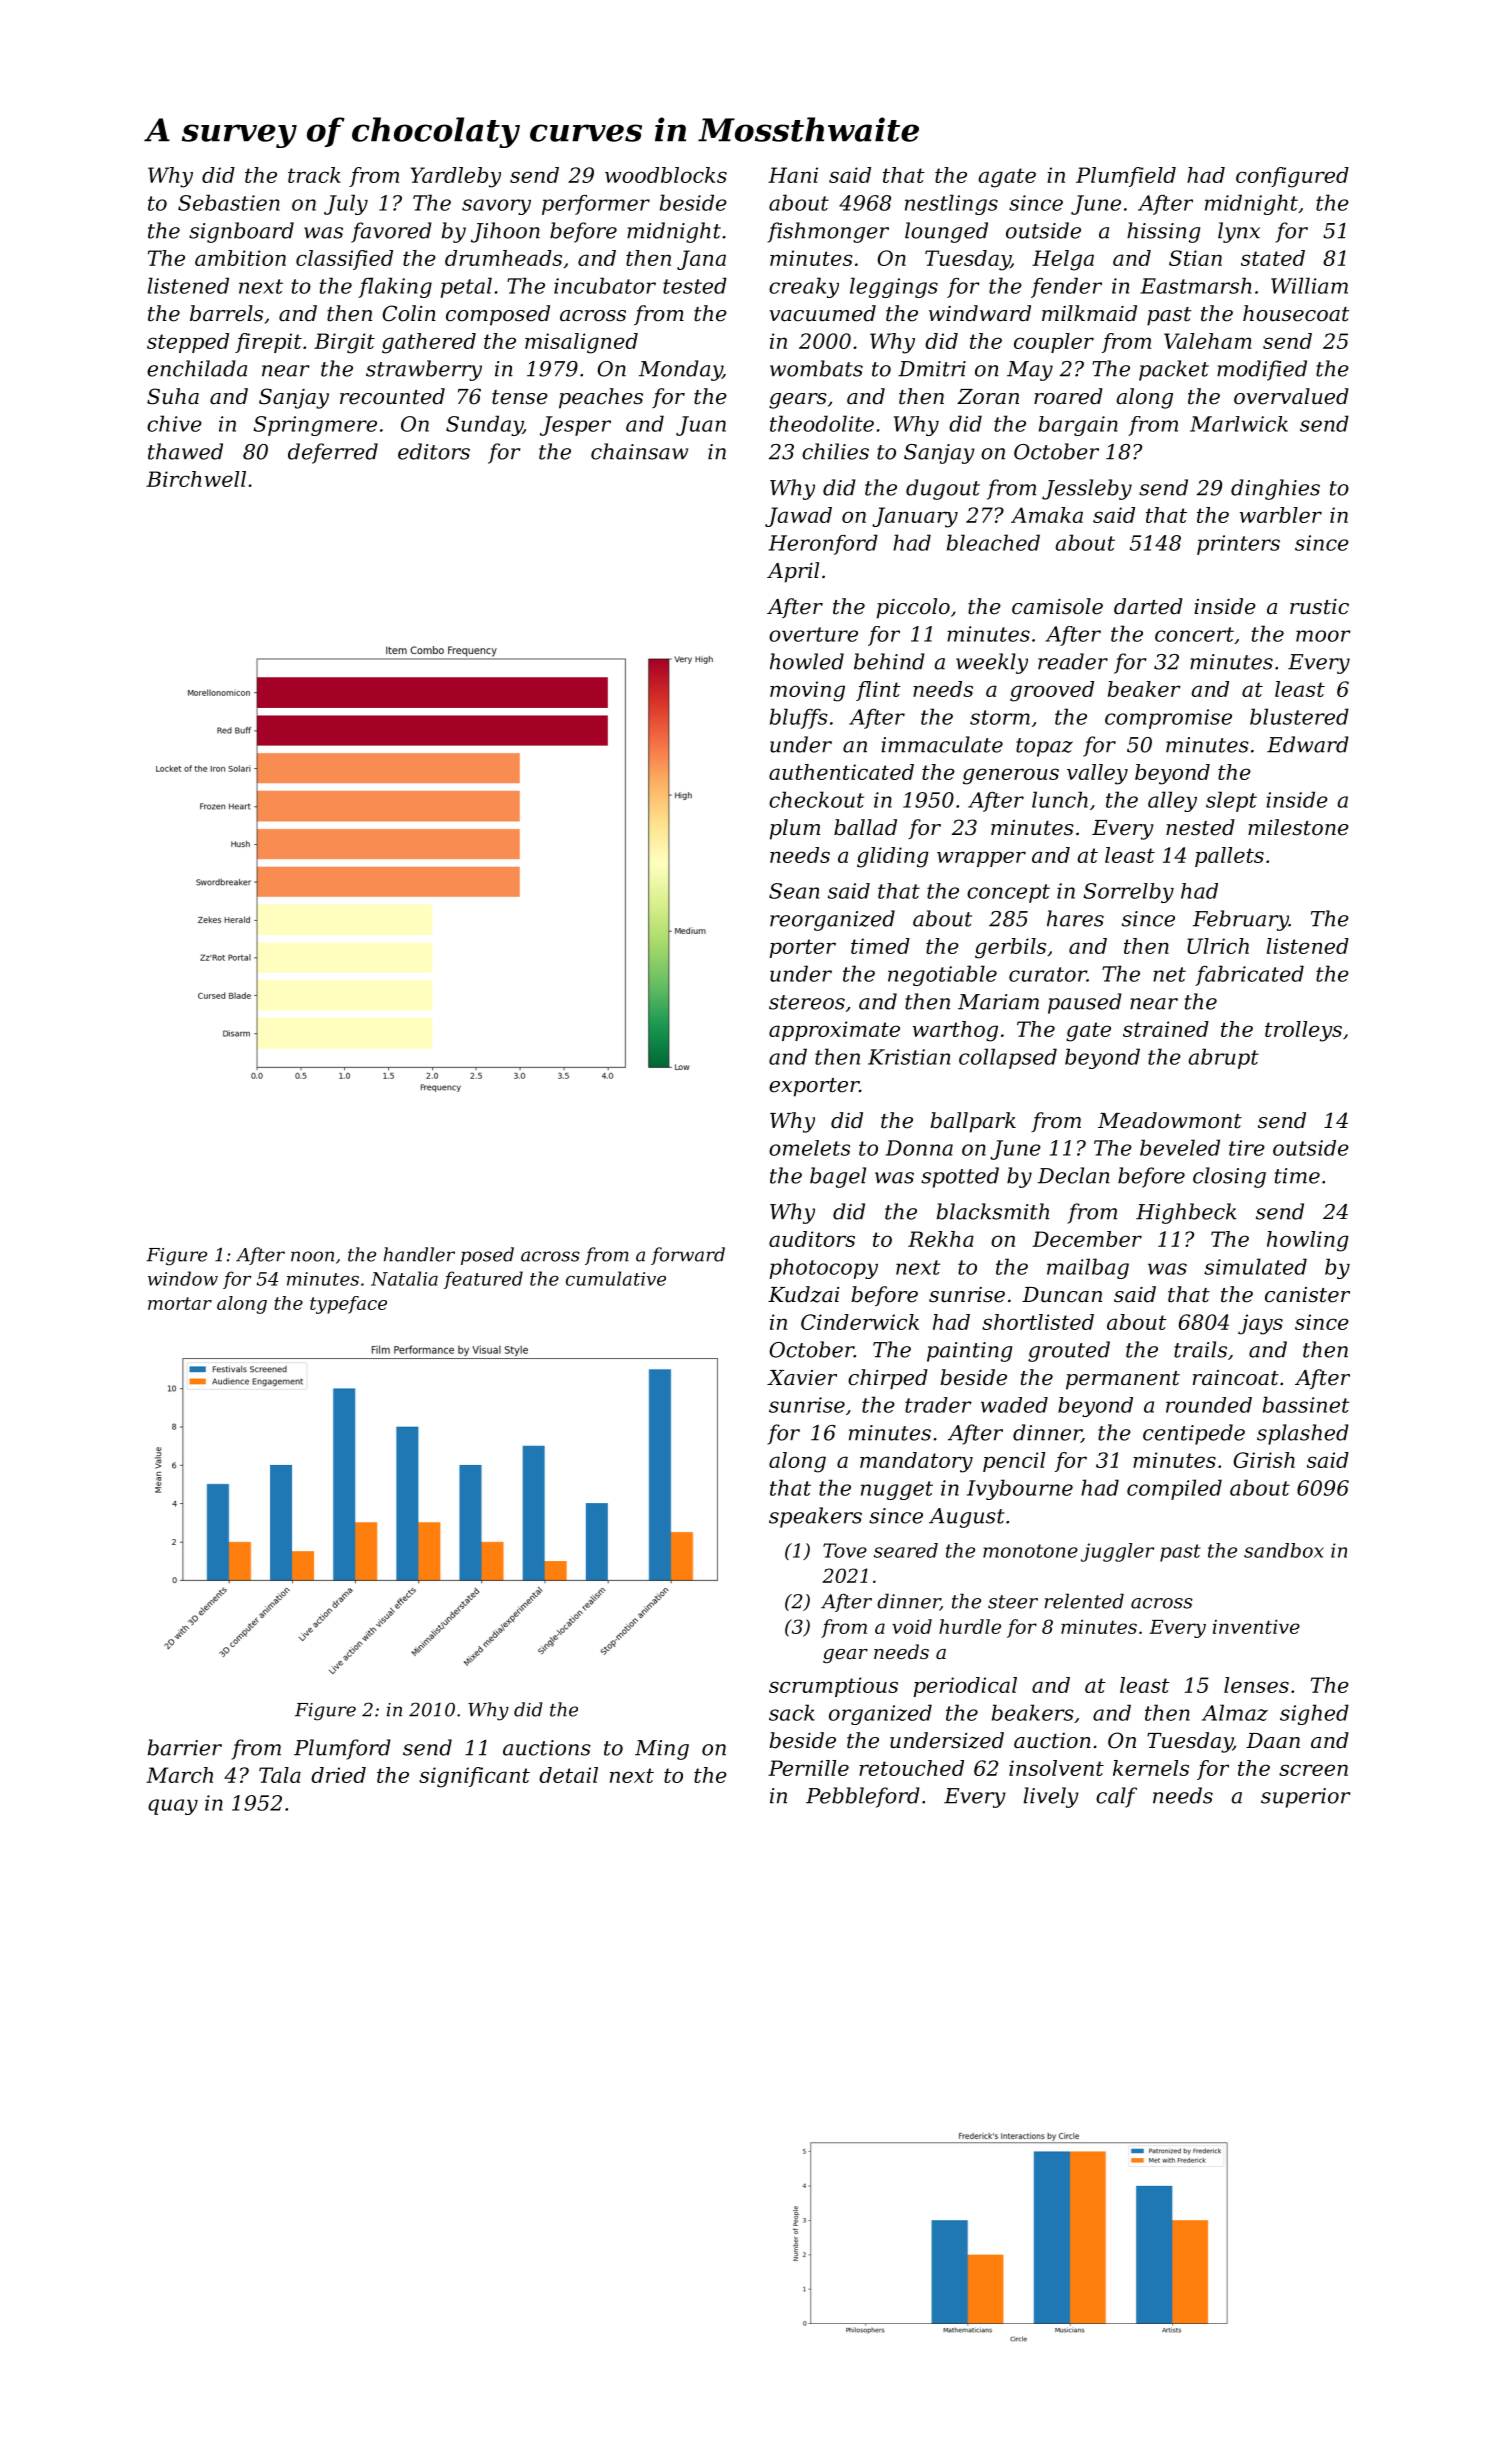 This screenshot has height=2464, width=1496. What do you see at coordinates (860, 1322) in the screenshot?
I see `Cinderwick` at bounding box center [860, 1322].
